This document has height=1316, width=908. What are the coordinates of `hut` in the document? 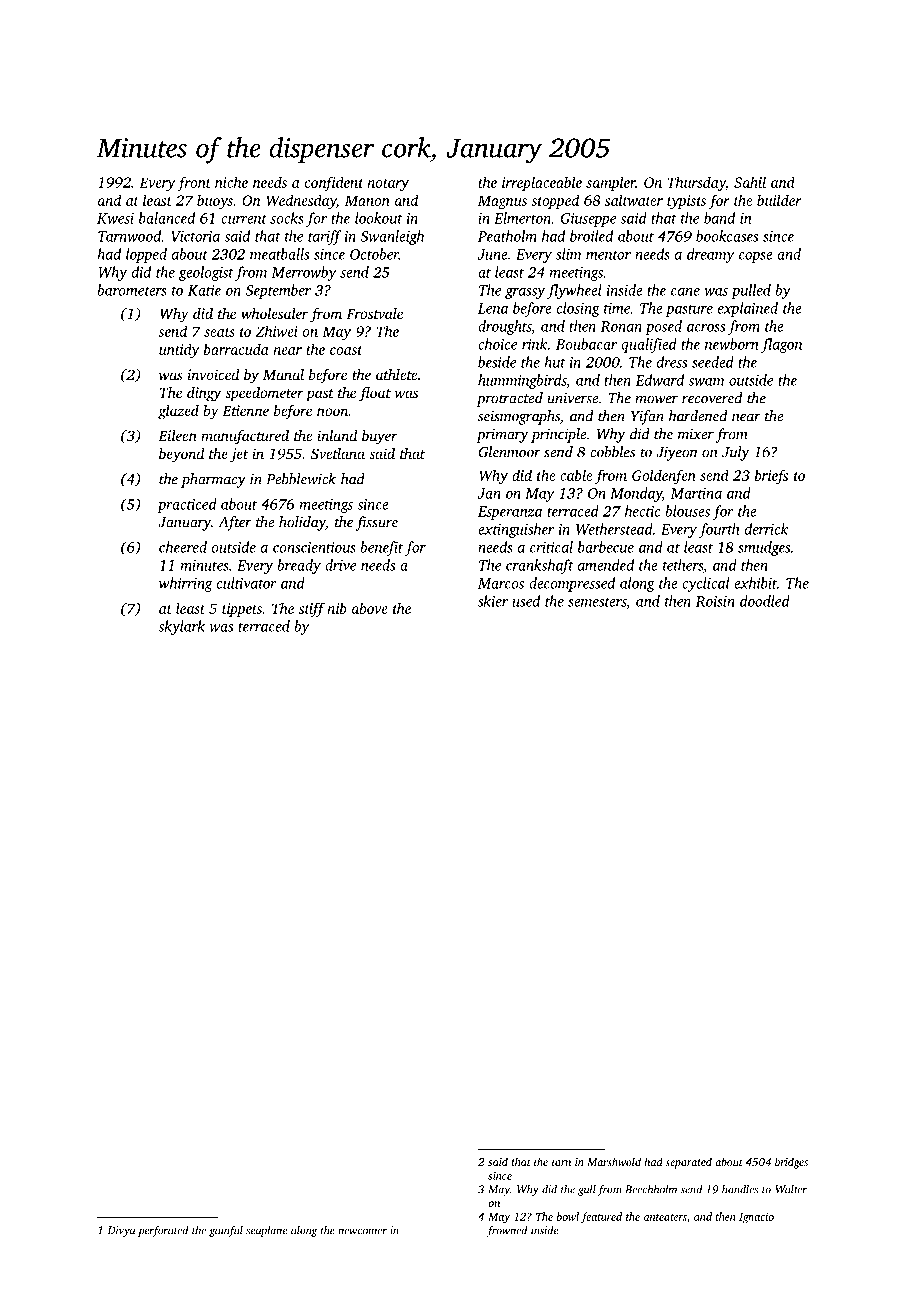 It's located at (555, 362).
